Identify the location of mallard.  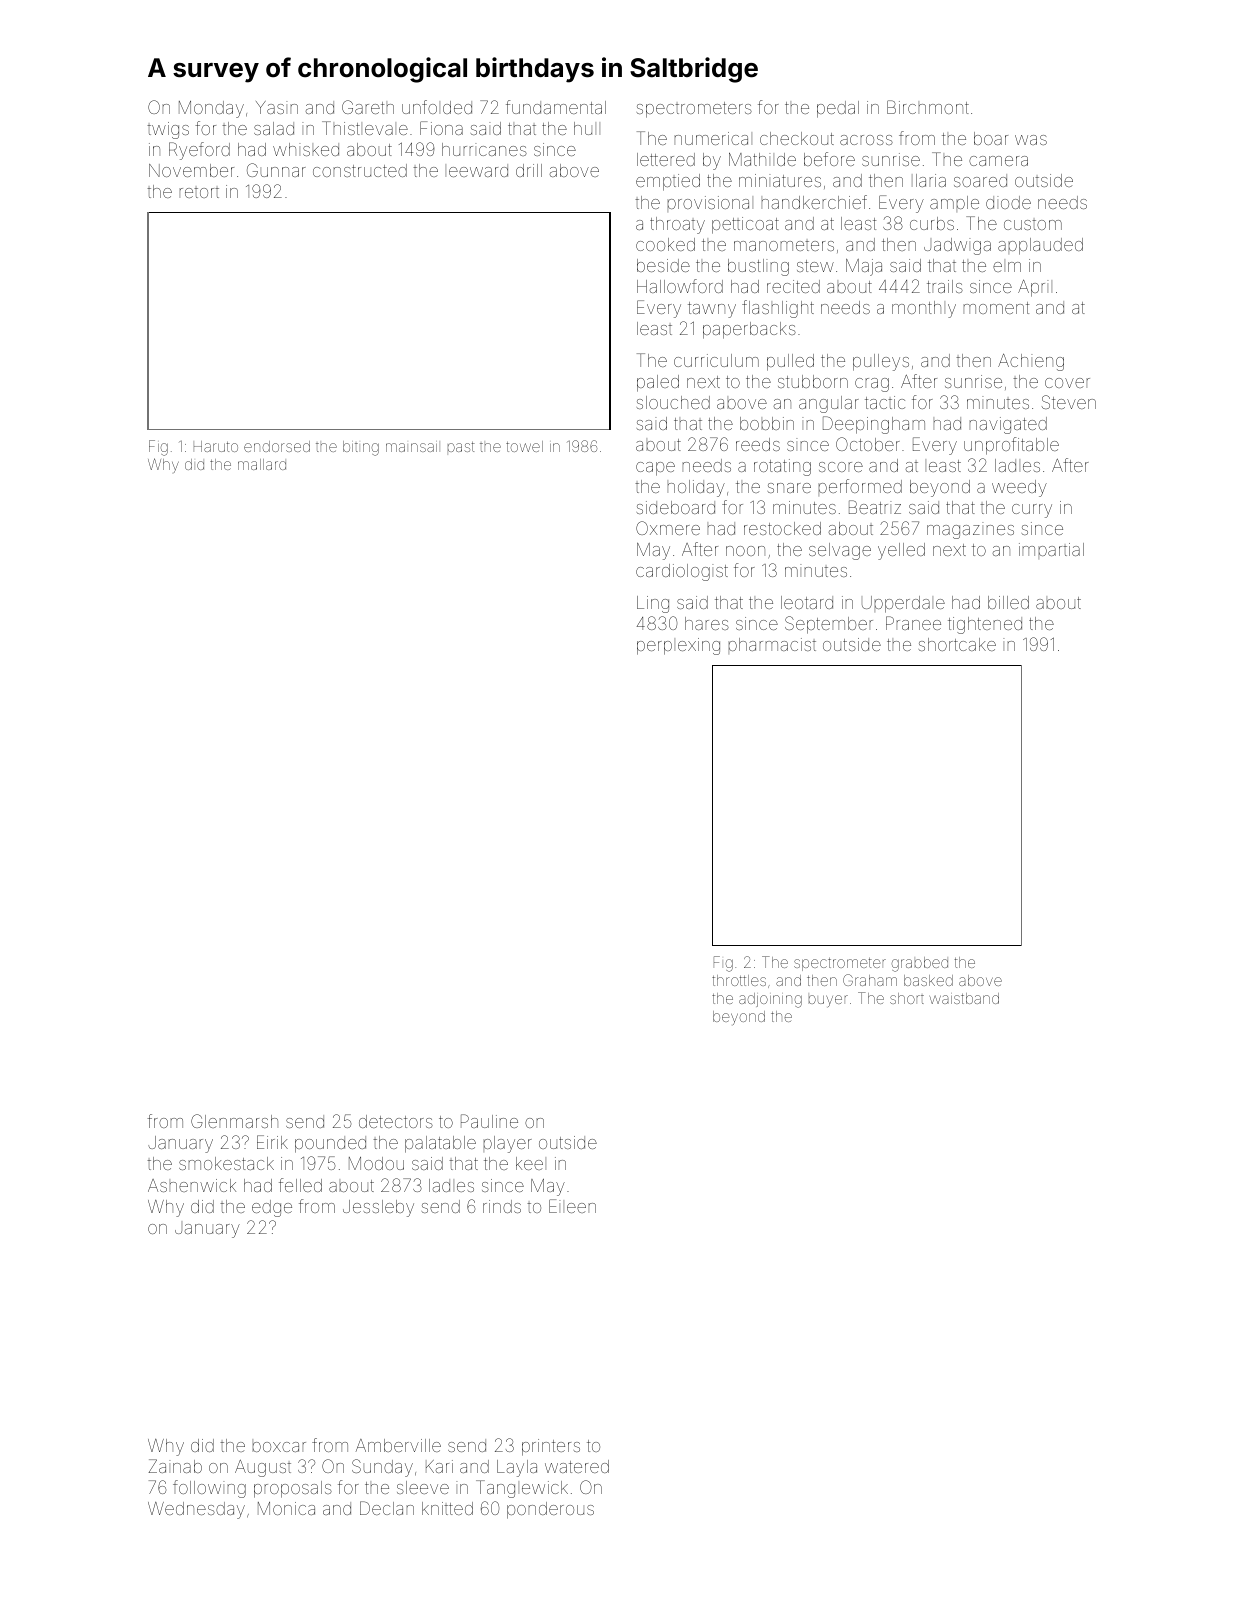
(262, 464).
